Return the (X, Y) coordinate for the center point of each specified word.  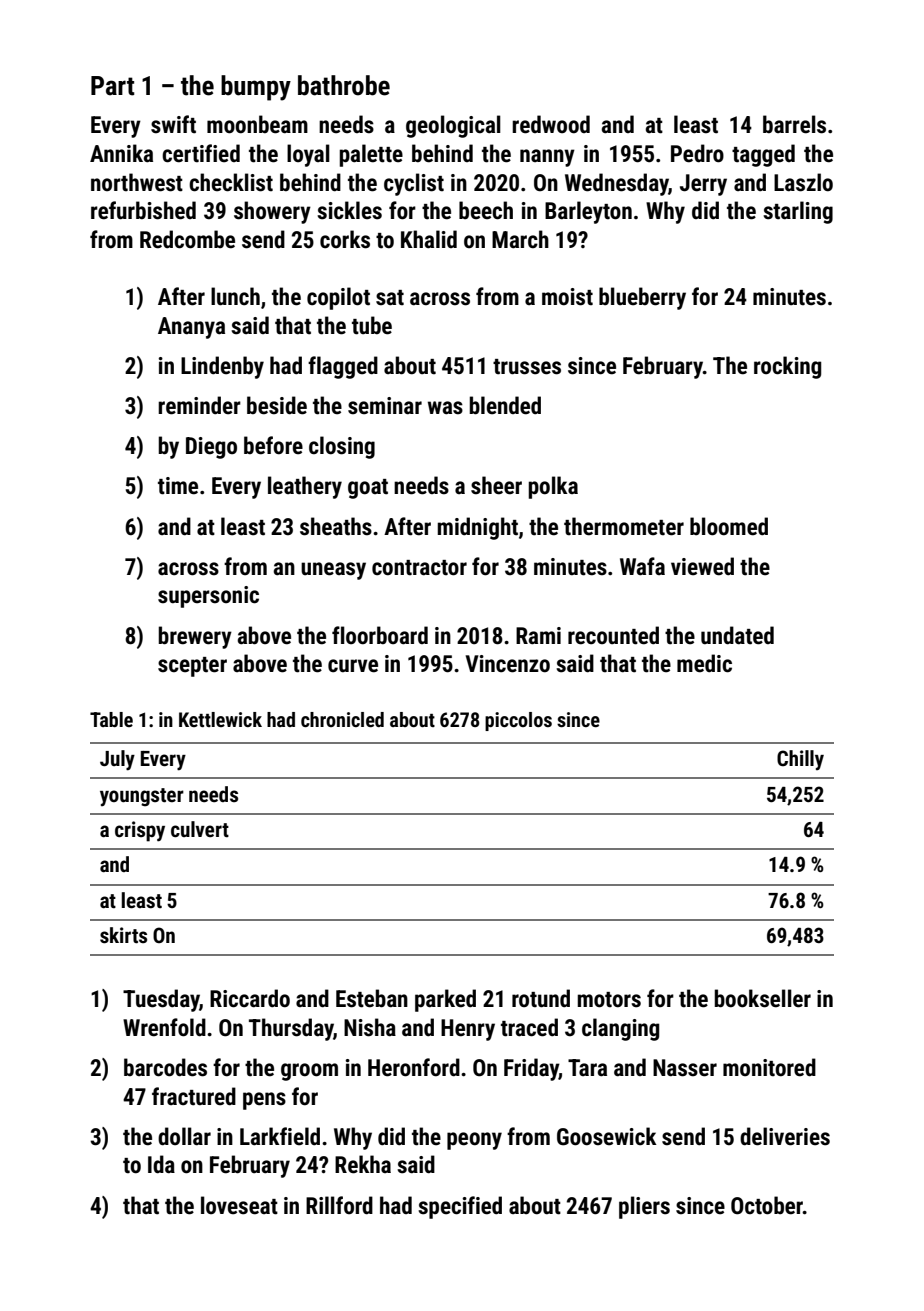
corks (345, 239)
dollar (184, 1136)
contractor (419, 568)
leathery (305, 487)
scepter (192, 667)
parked (445, 1000)
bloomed (729, 526)
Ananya (191, 328)
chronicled (342, 719)
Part (113, 86)
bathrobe (344, 85)
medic (704, 663)
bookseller (763, 998)
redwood (551, 124)
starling (798, 212)
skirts (123, 935)
